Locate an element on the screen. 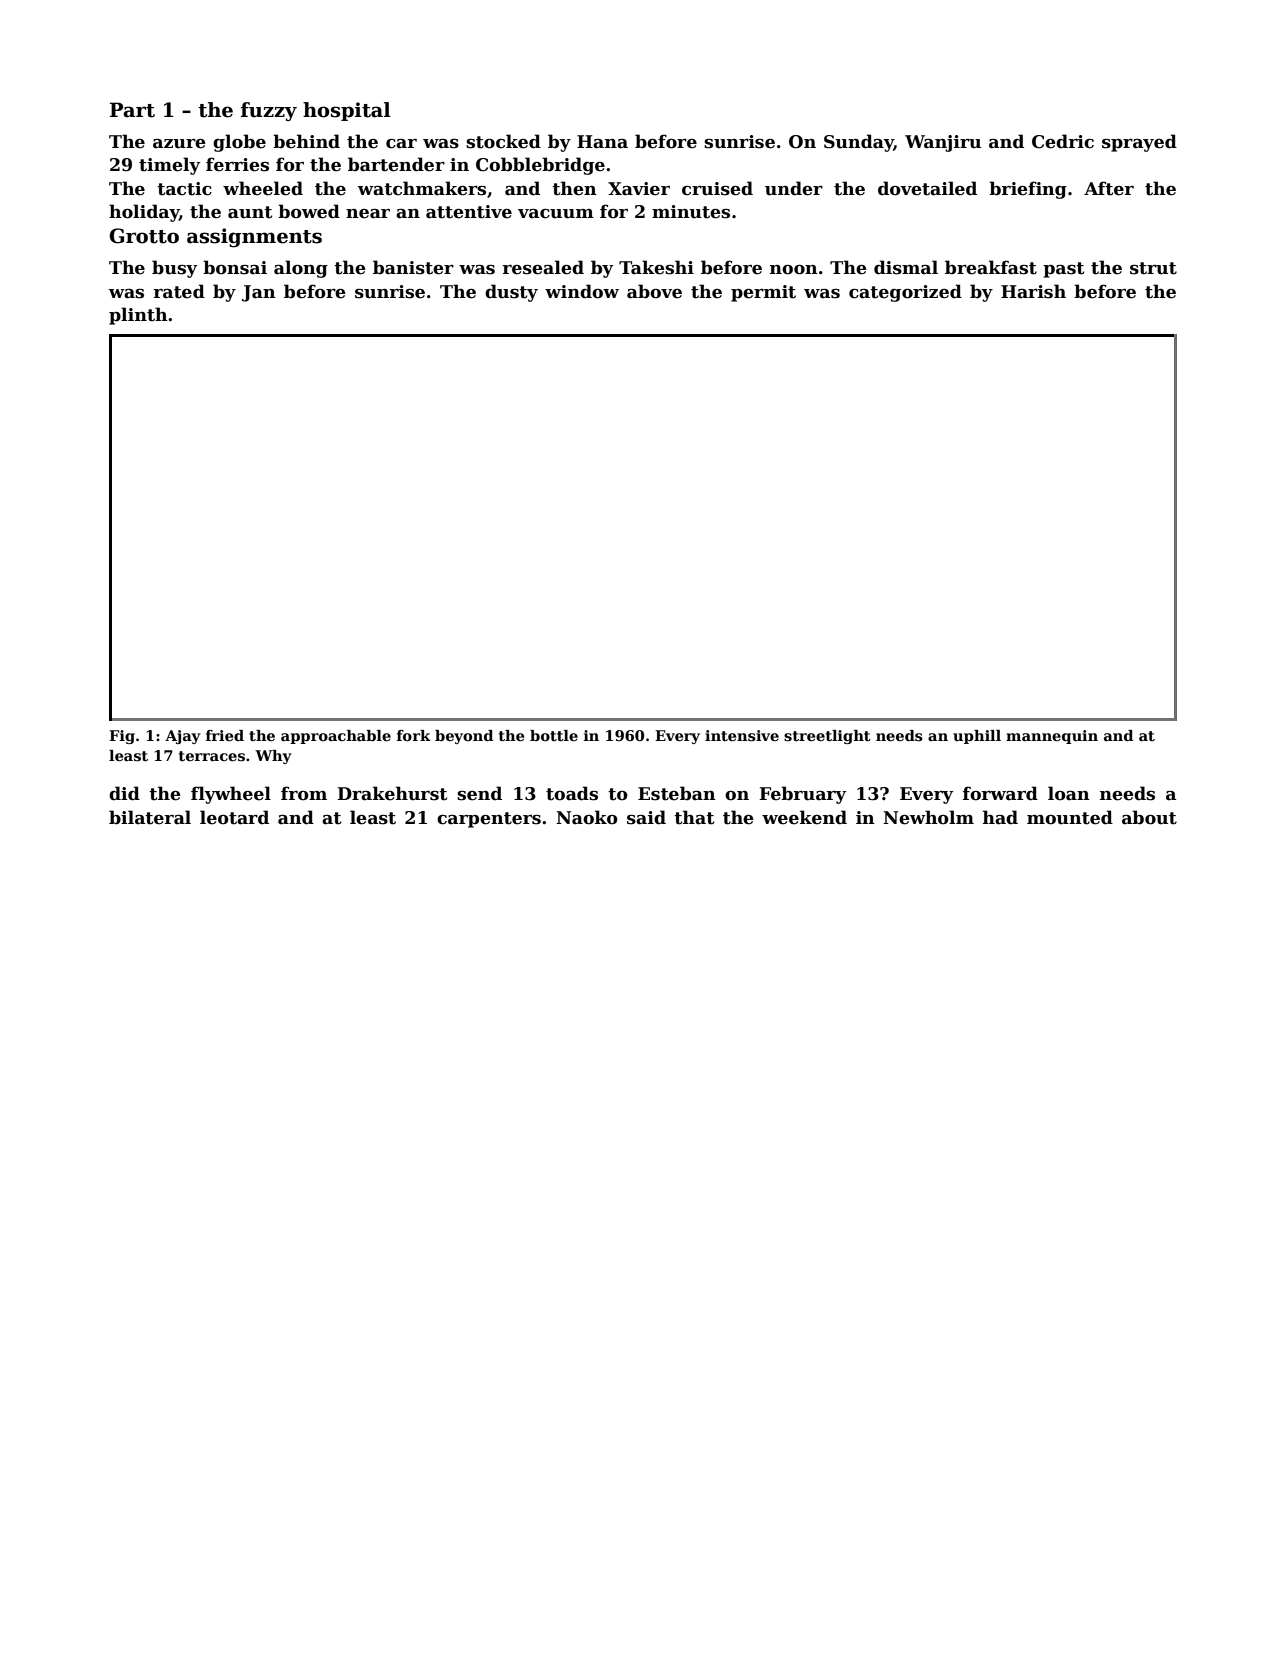  Why is located at coordinates (273, 757).
